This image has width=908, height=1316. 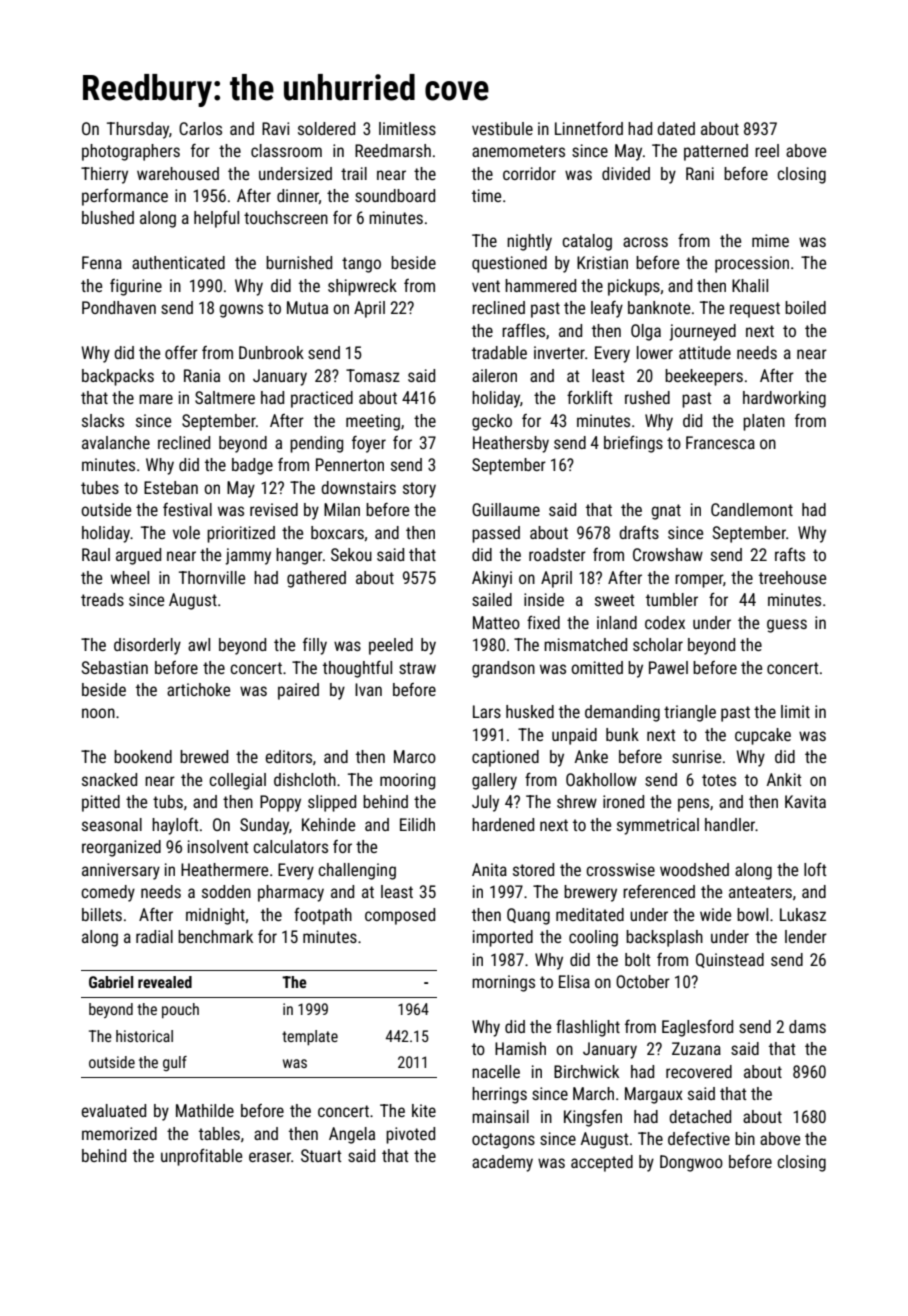 What do you see at coordinates (767, 150) in the image?
I see `reel` at bounding box center [767, 150].
